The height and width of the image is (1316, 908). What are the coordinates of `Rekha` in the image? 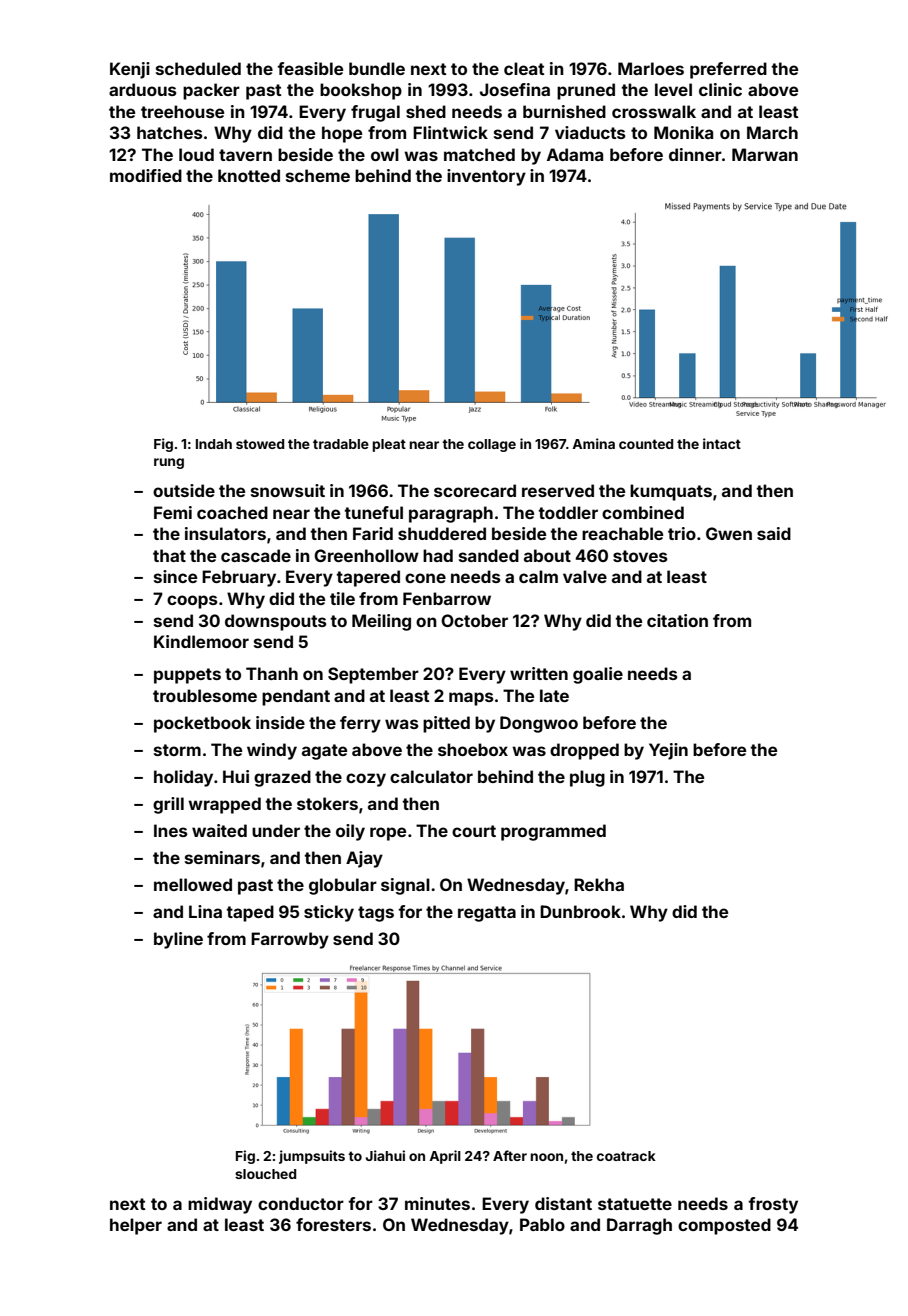 It's located at (599, 884).
